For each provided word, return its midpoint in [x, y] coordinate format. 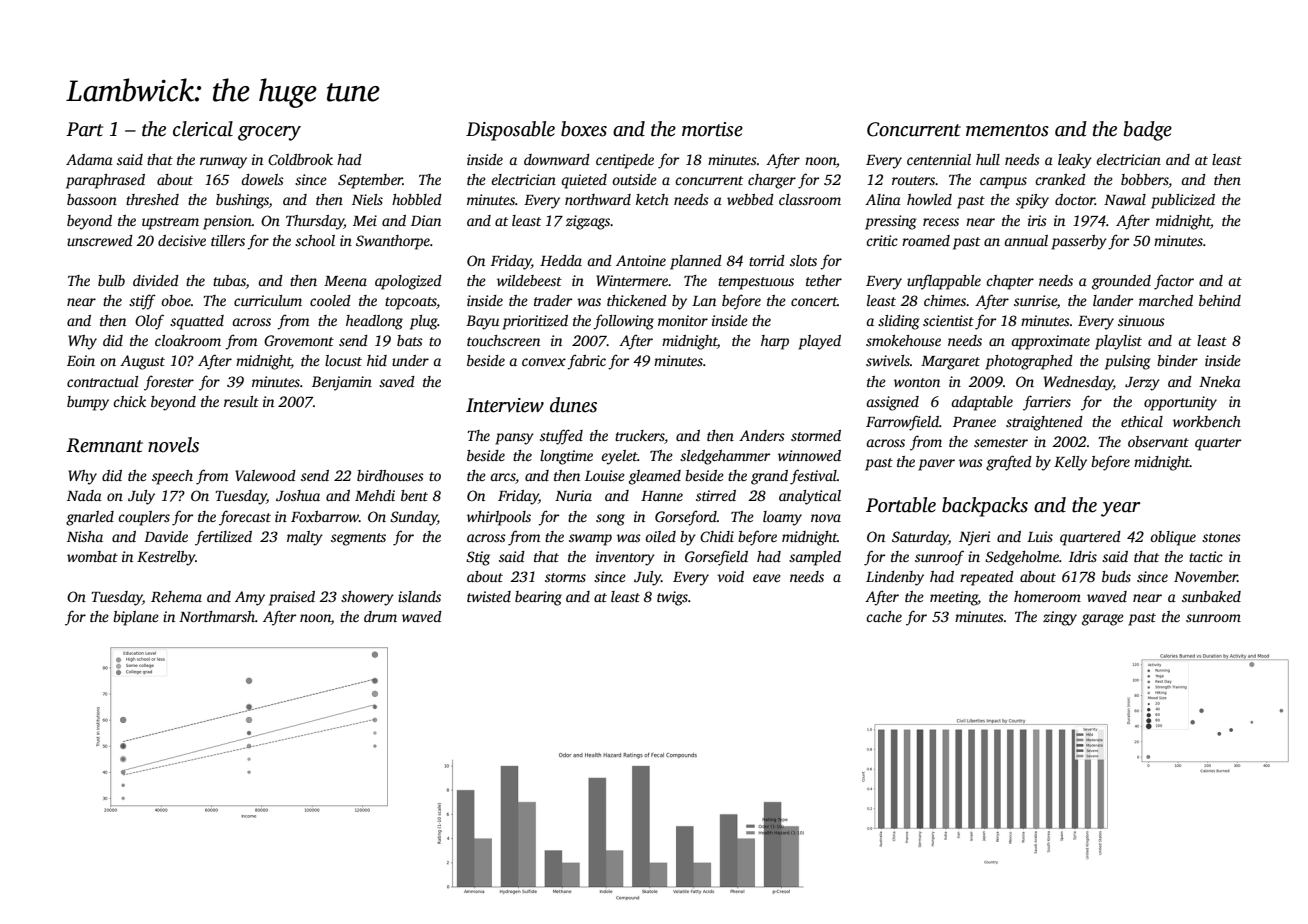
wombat [92, 556]
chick [129, 401]
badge [1148, 131]
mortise [712, 129]
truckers [640, 437]
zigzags [588, 222]
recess [941, 222]
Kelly [1070, 463]
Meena [345, 281]
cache [884, 616]
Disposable [510, 131]
